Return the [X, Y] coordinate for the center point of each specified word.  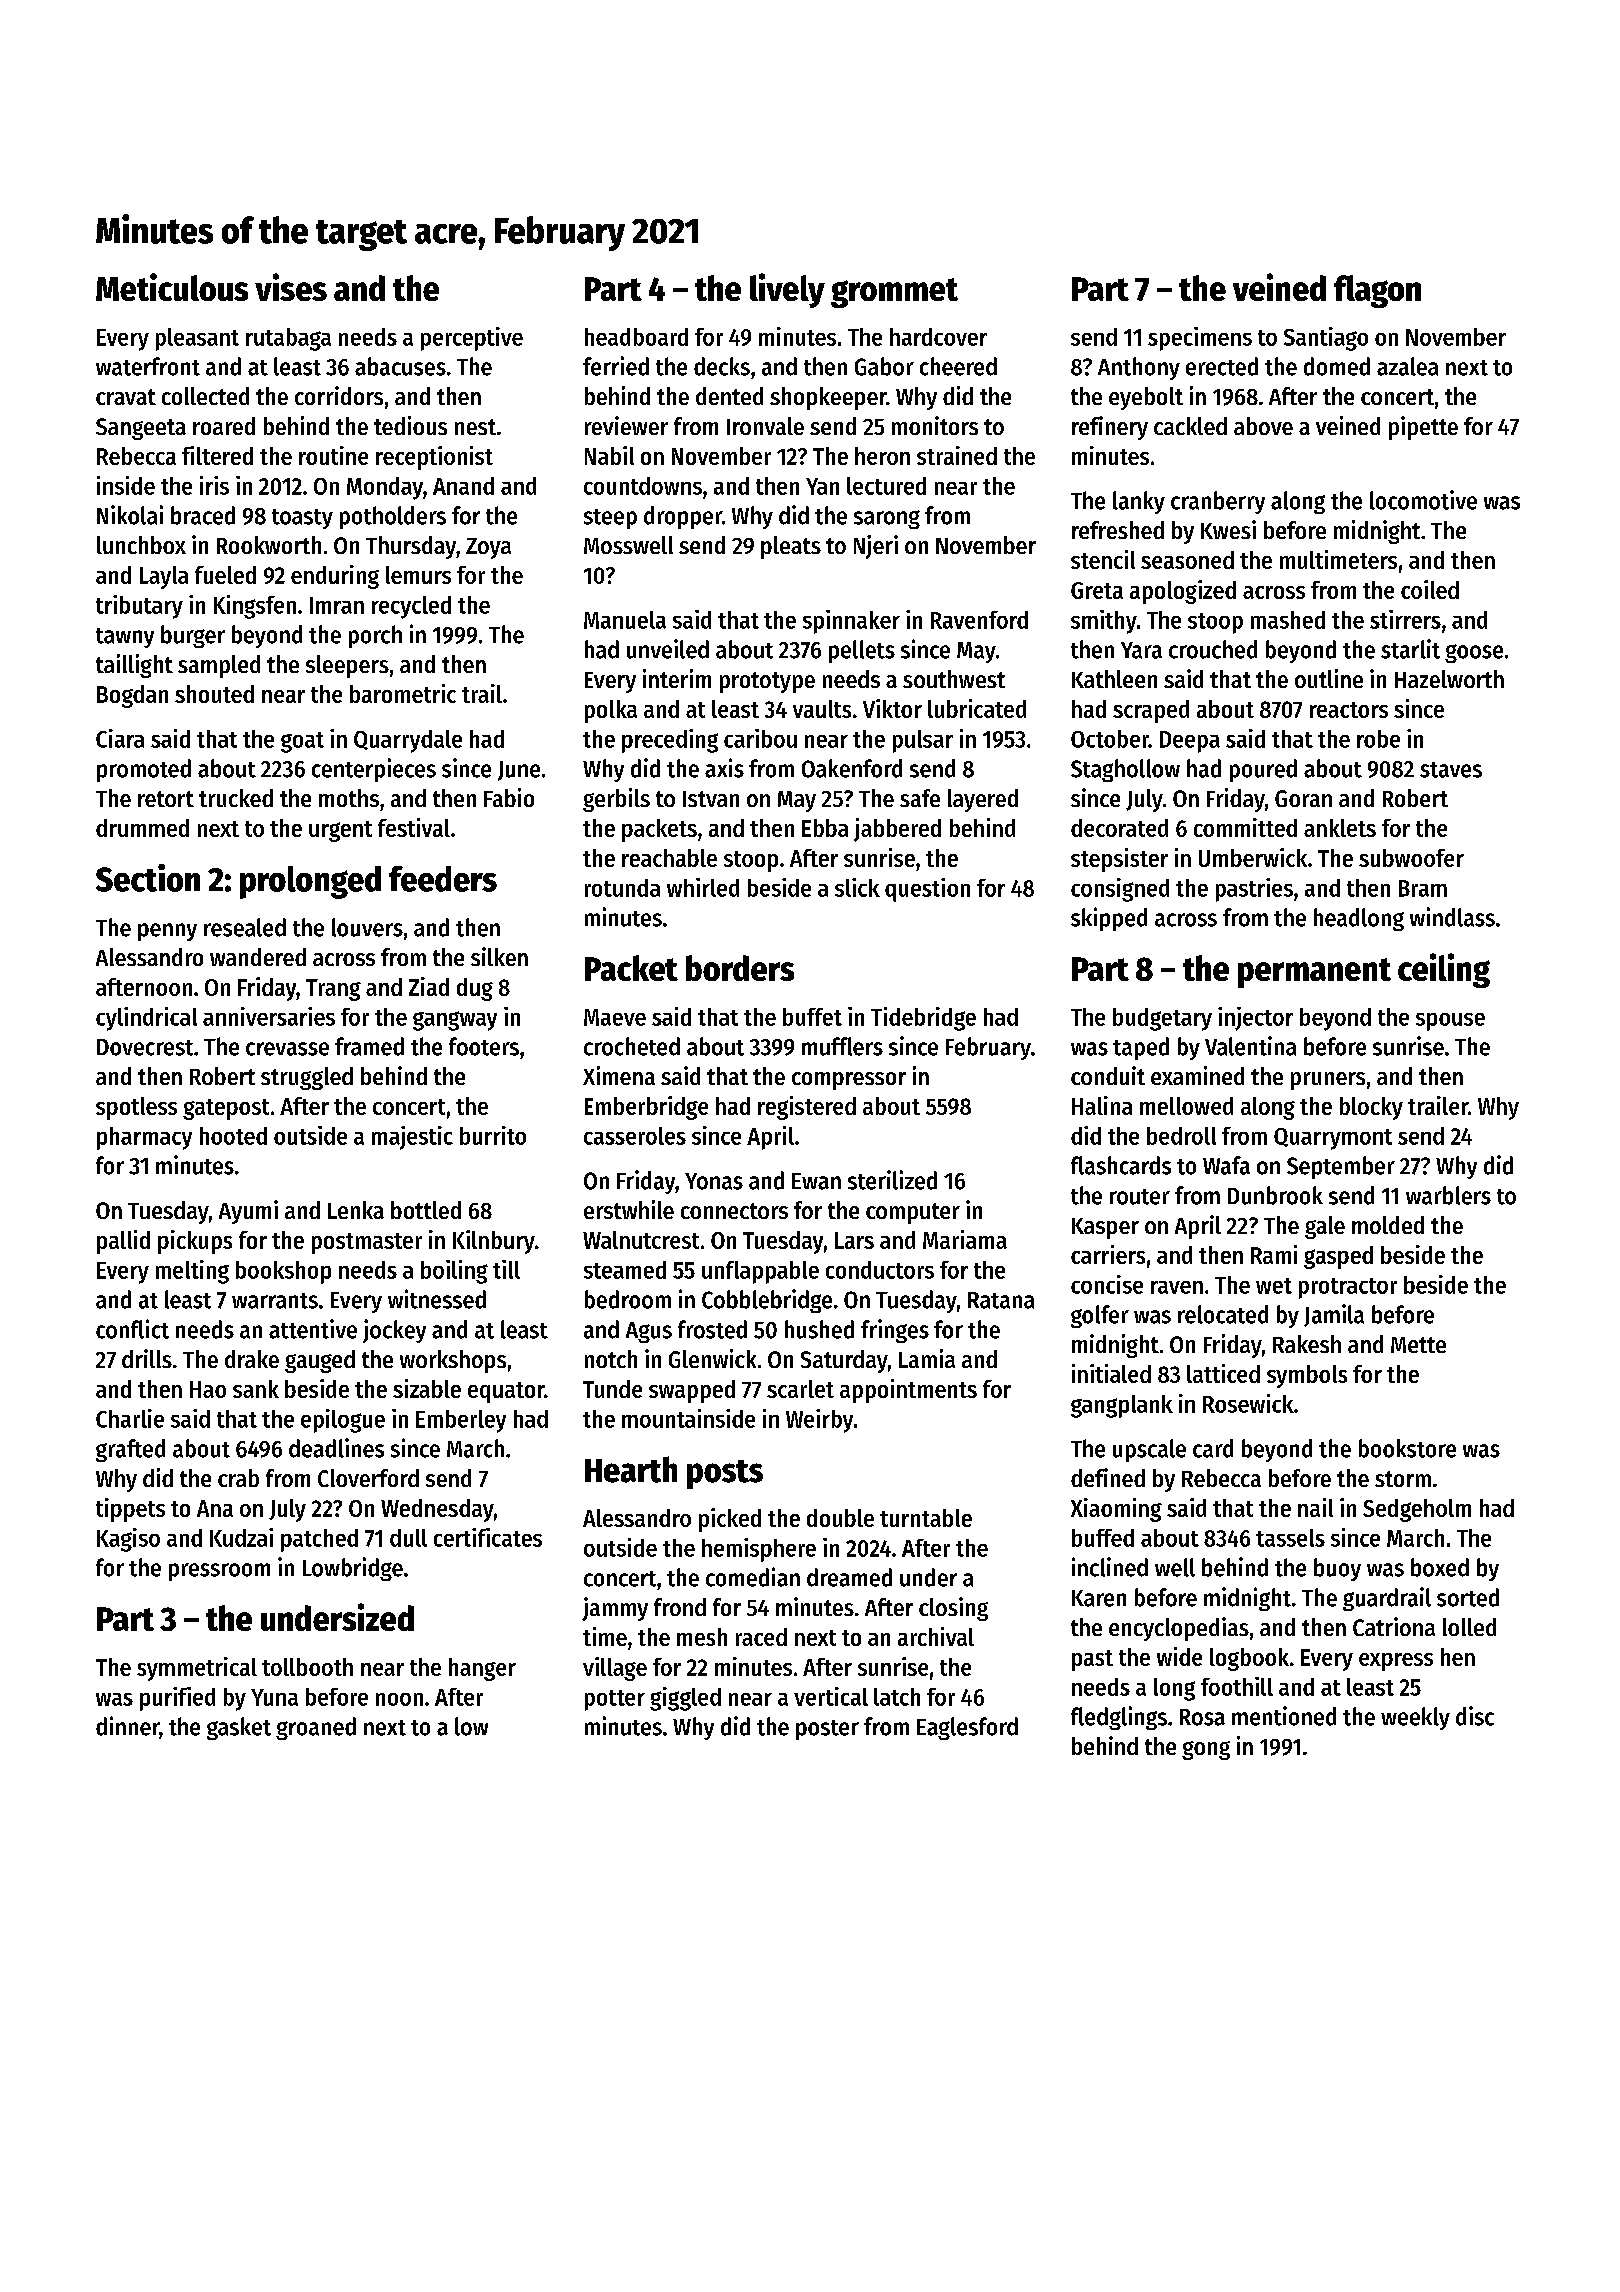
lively [787, 290]
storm [1403, 1479]
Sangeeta [141, 429]
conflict [132, 1329]
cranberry [1218, 502]
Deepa [1190, 742]
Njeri [876, 547]
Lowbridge [353, 1569]
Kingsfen [255, 607]
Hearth [631, 1469]
